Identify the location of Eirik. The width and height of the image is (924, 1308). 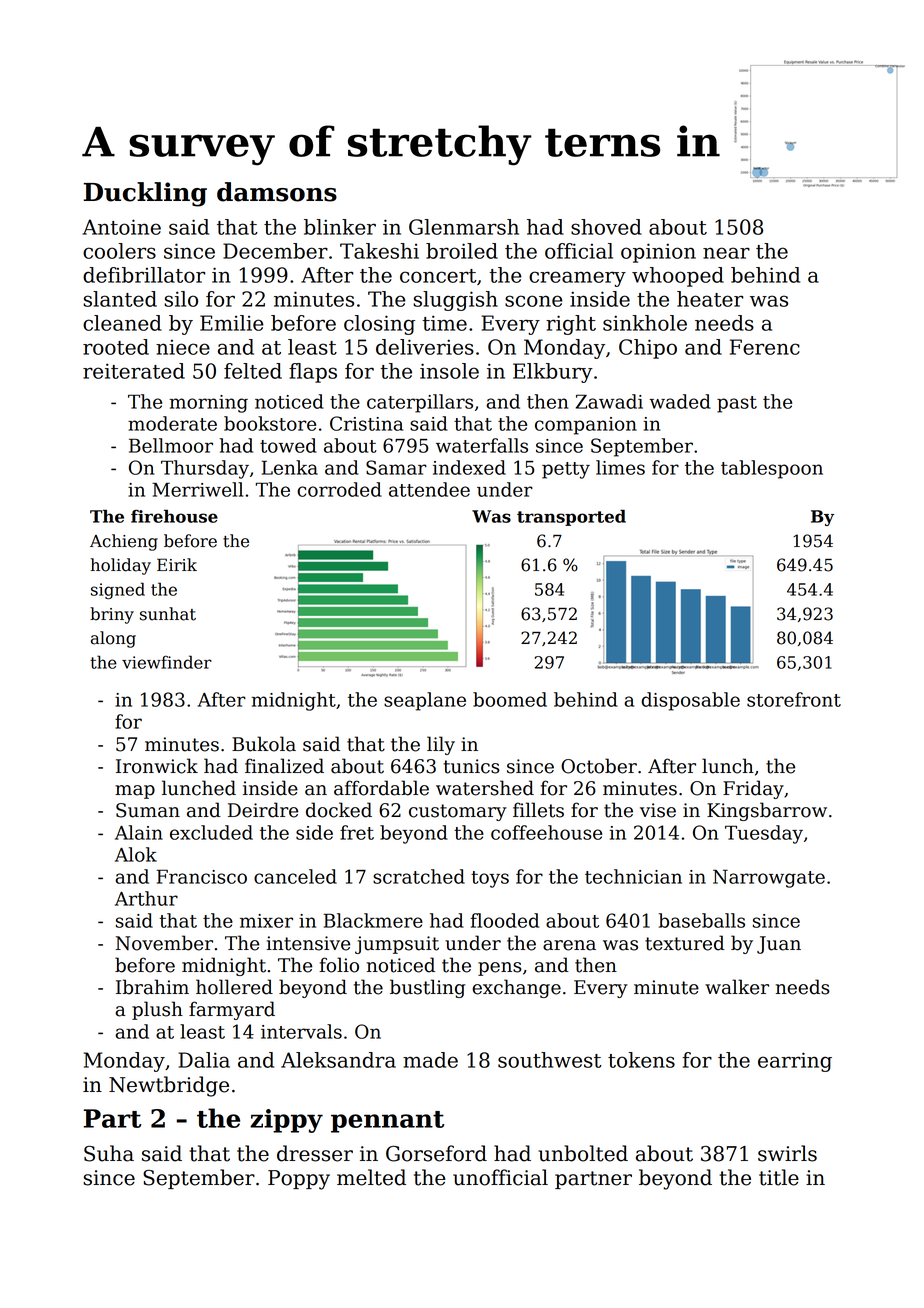
(177, 564).
